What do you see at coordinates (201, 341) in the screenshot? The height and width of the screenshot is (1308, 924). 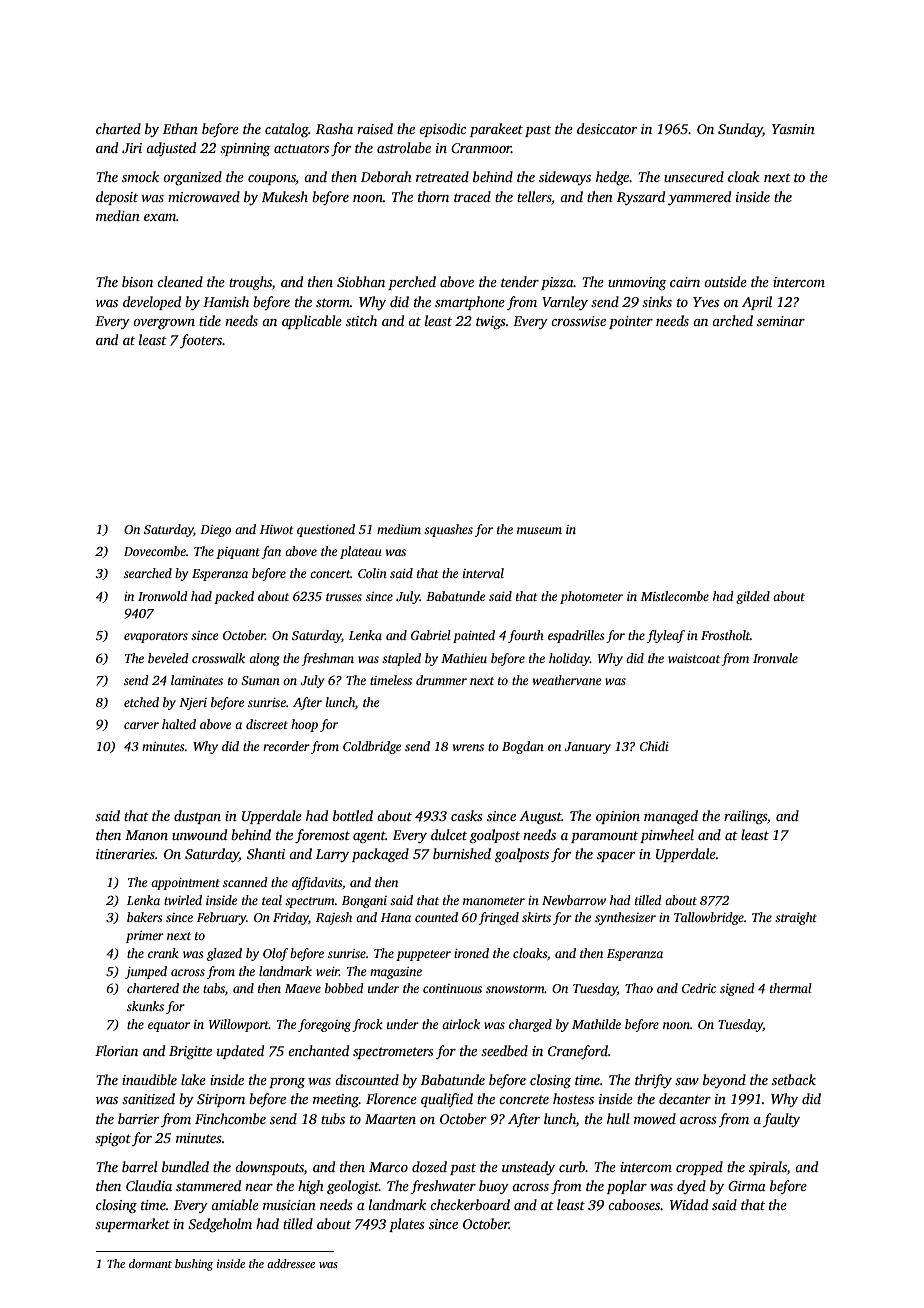 I see `footers` at bounding box center [201, 341].
